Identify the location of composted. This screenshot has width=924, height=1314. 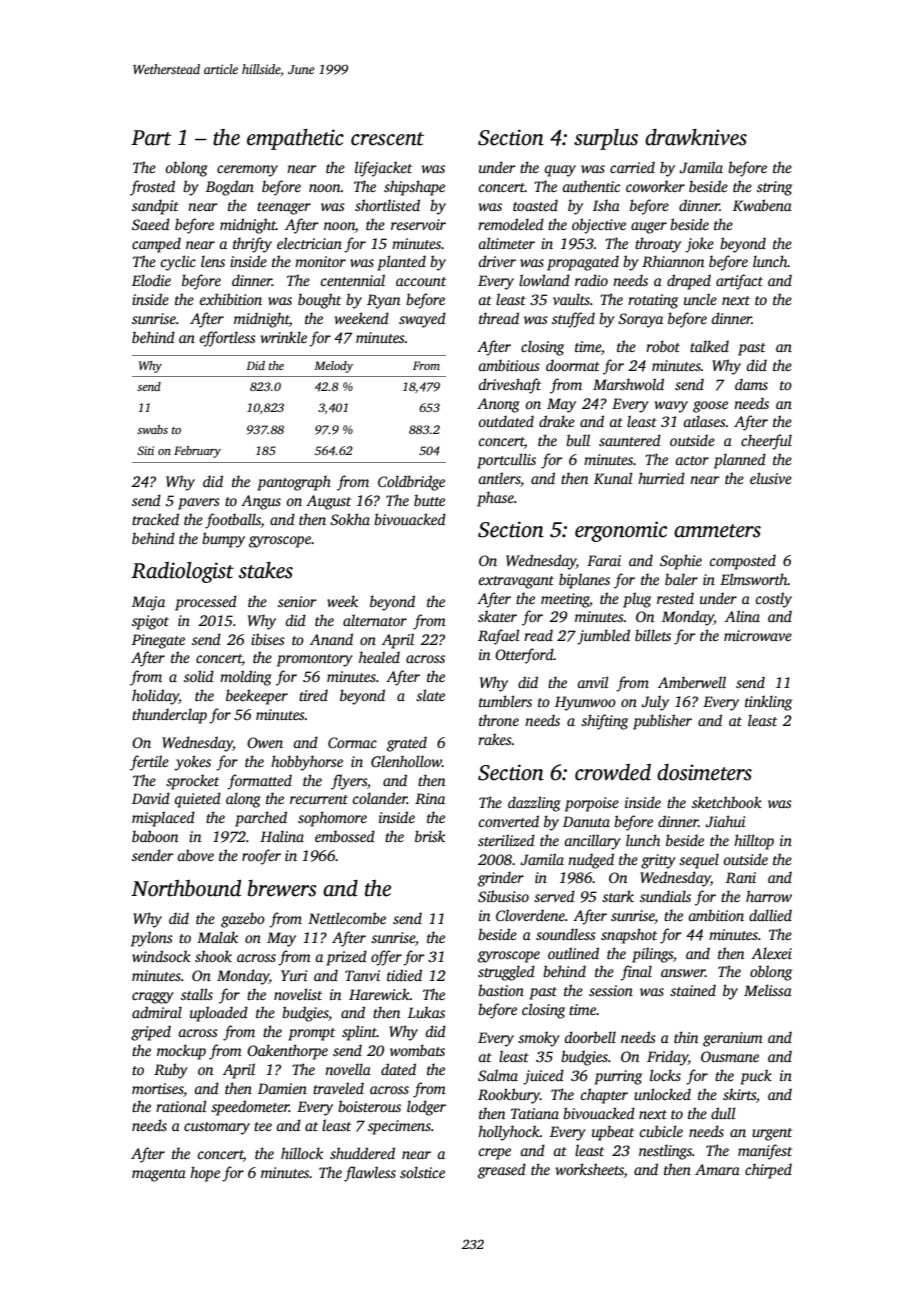
(743, 562).
